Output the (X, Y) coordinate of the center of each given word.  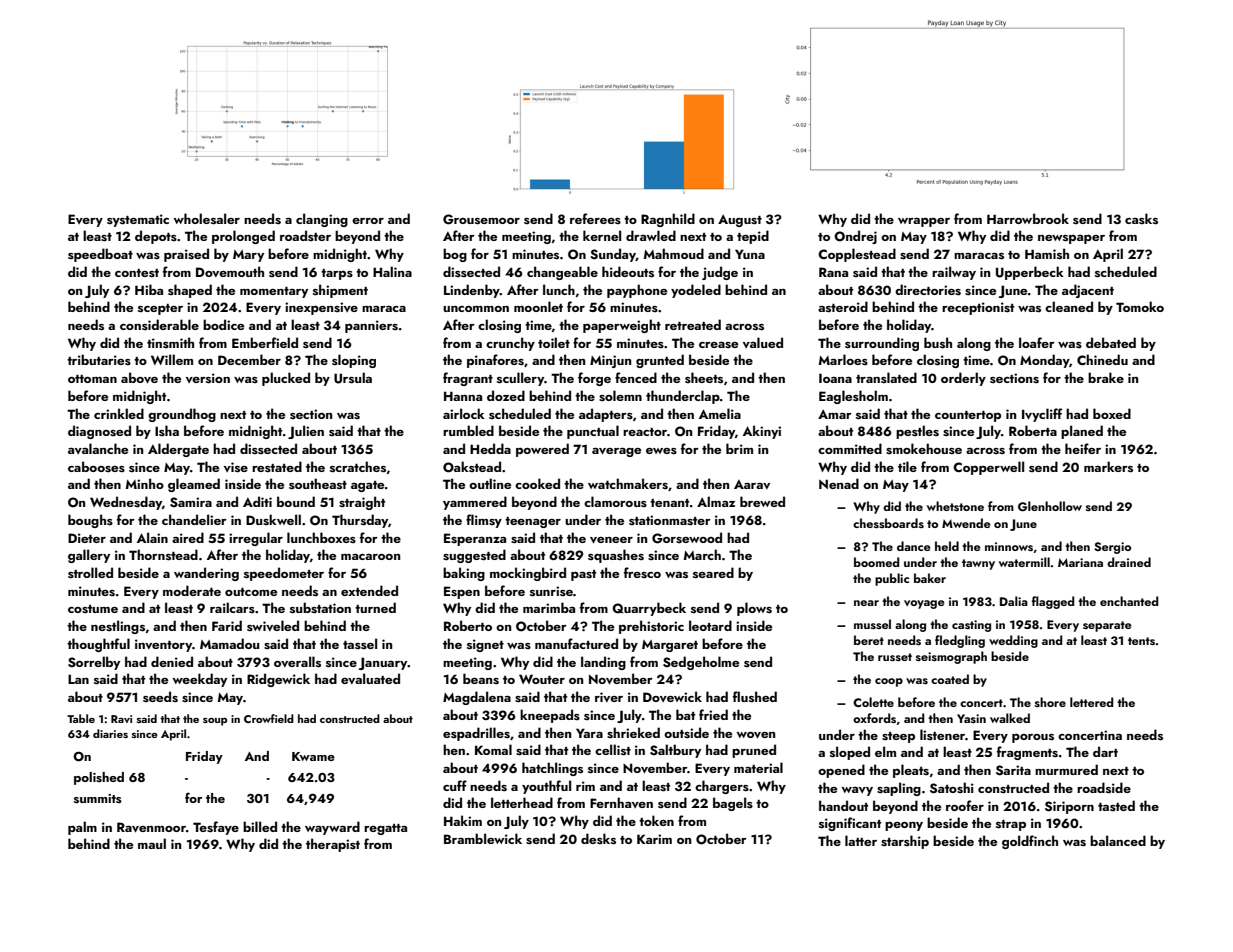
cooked (537, 483)
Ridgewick (278, 680)
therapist (333, 845)
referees (595, 218)
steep (898, 737)
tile (907, 466)
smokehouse (924, 449)
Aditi (257, 501)
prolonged (243, 237)
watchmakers (628, 484)
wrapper (924, 222)
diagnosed (99, 432)
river (609, 697)
